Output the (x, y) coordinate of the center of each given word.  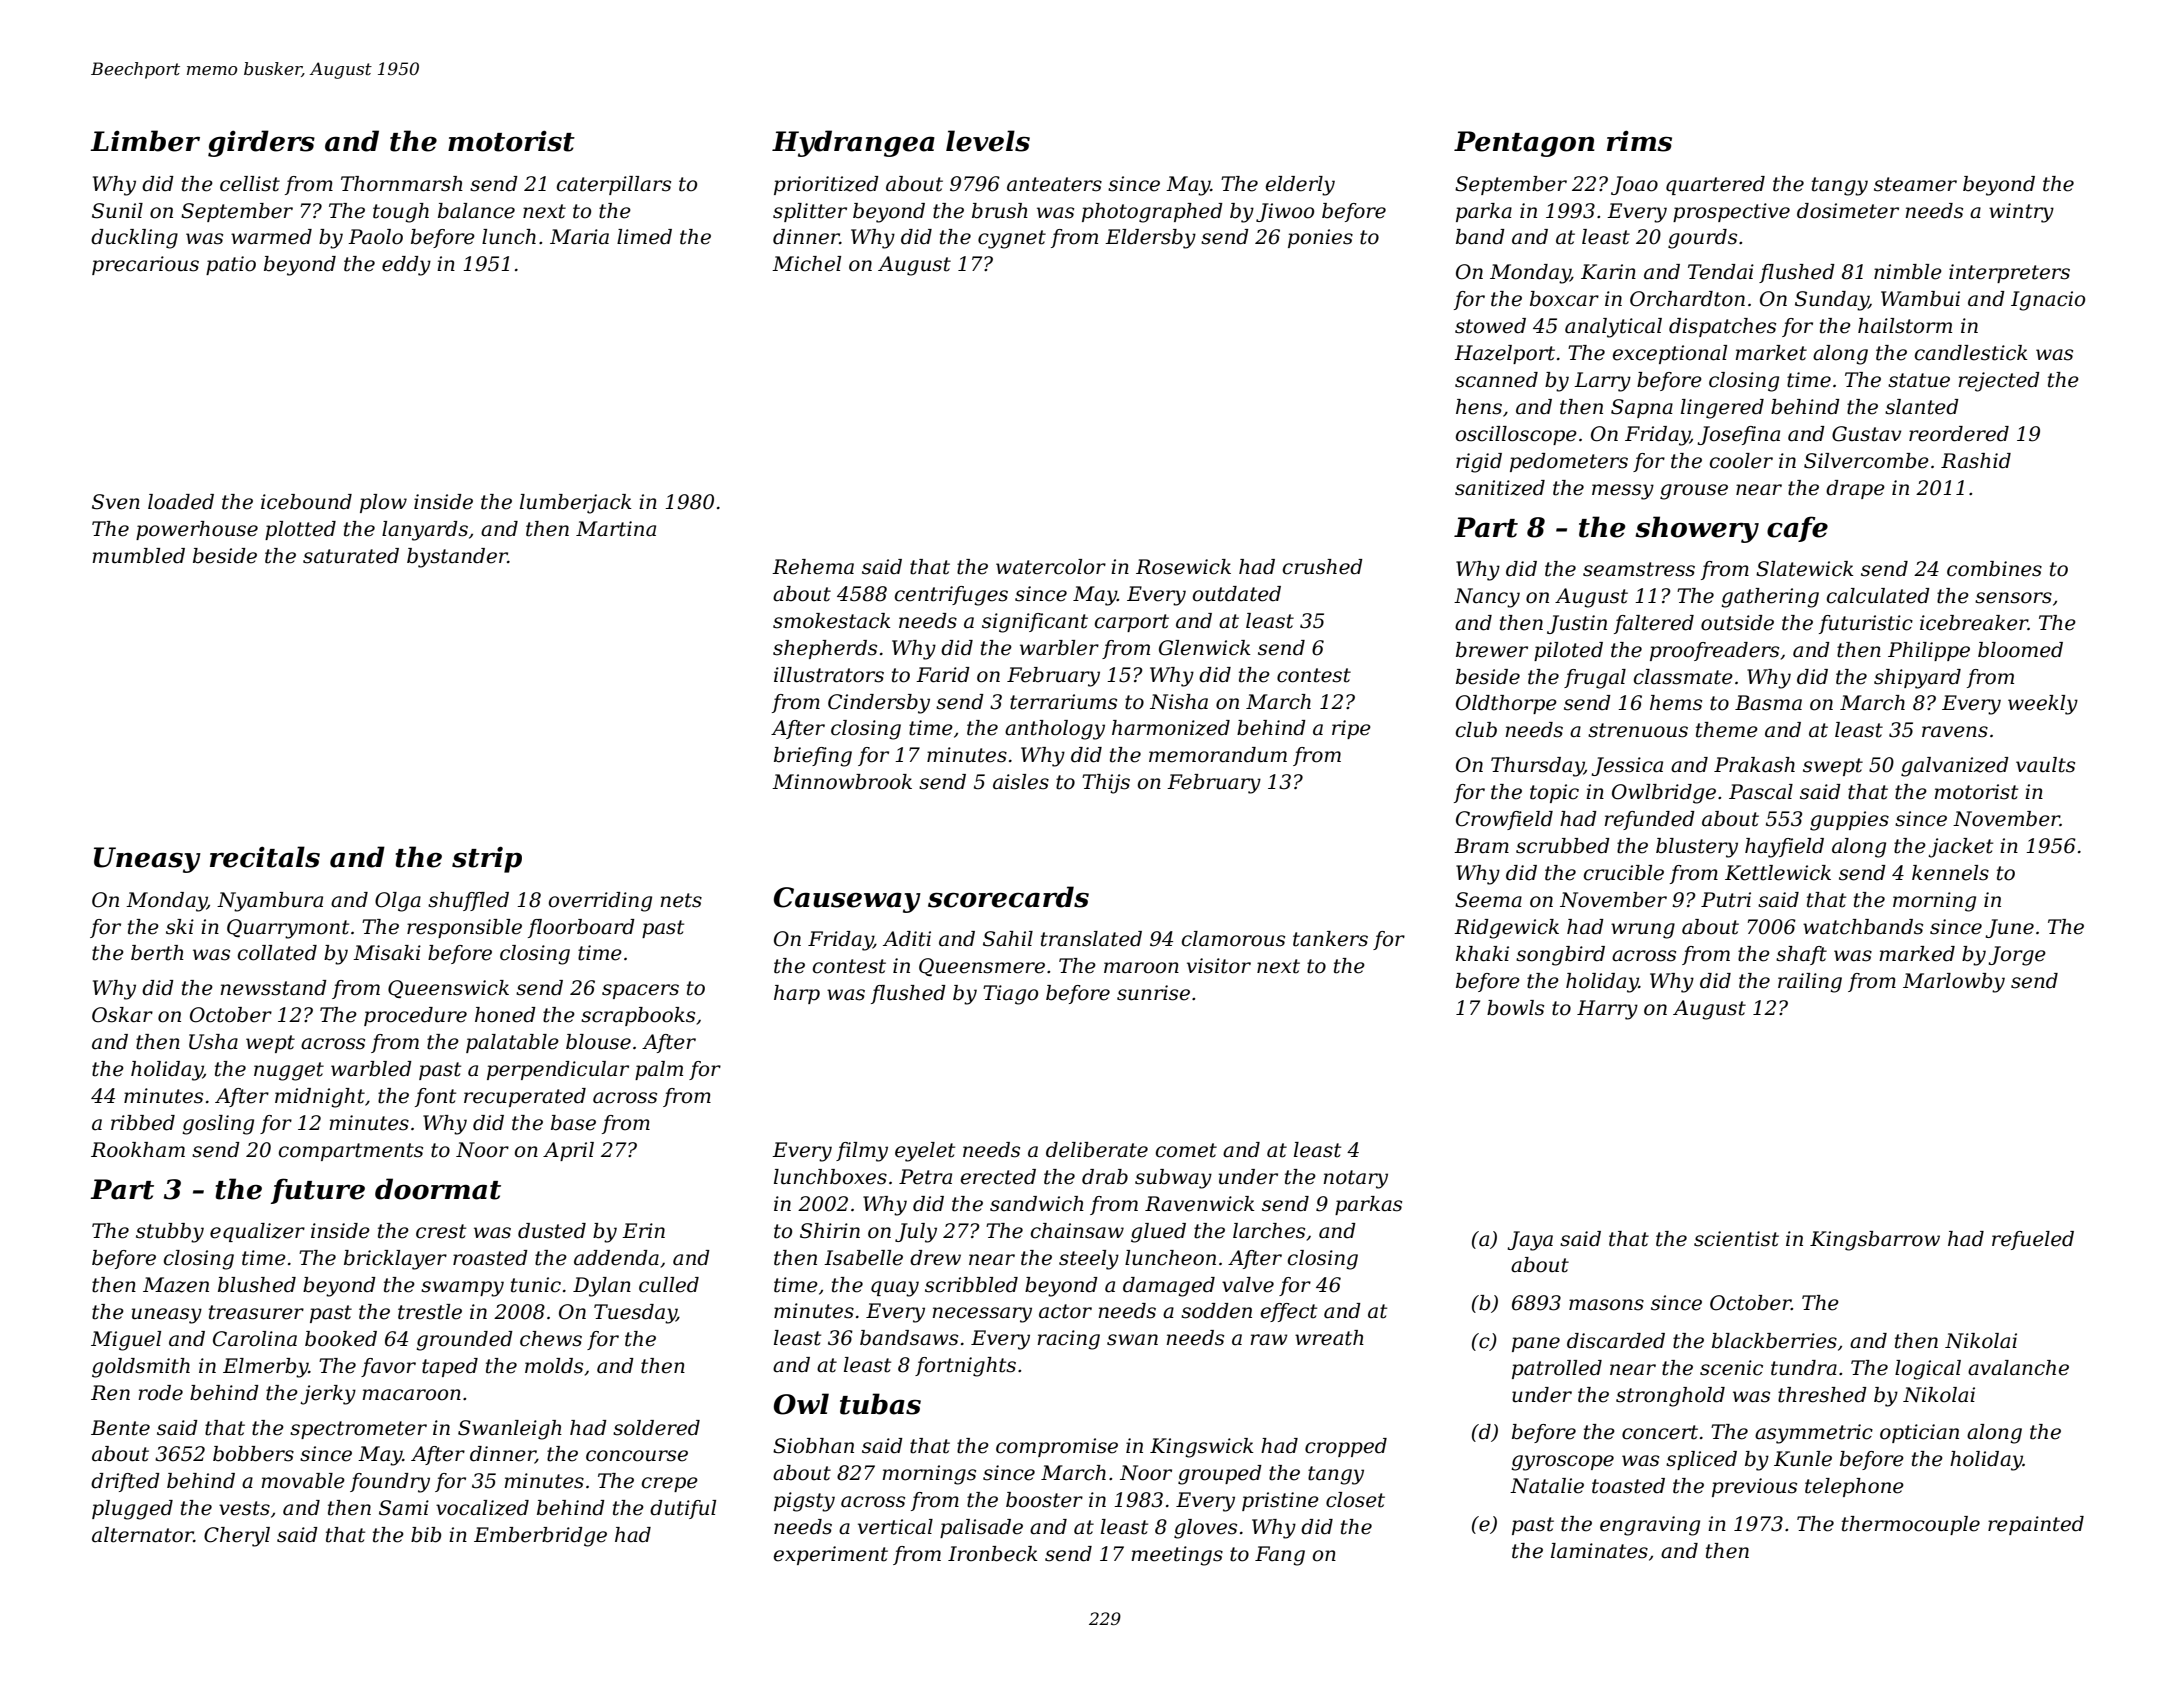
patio (231, 265)
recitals (265, 857)
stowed (1490, 326)
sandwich (1037, 1204)
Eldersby (1150, 239)
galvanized (1955, 767)
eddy (406, 266)
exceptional (1670, 354)
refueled (2033, 1240)
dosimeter (1848, 211)
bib (426, 1535)
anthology (1055, 730)
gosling (218, 1125)
